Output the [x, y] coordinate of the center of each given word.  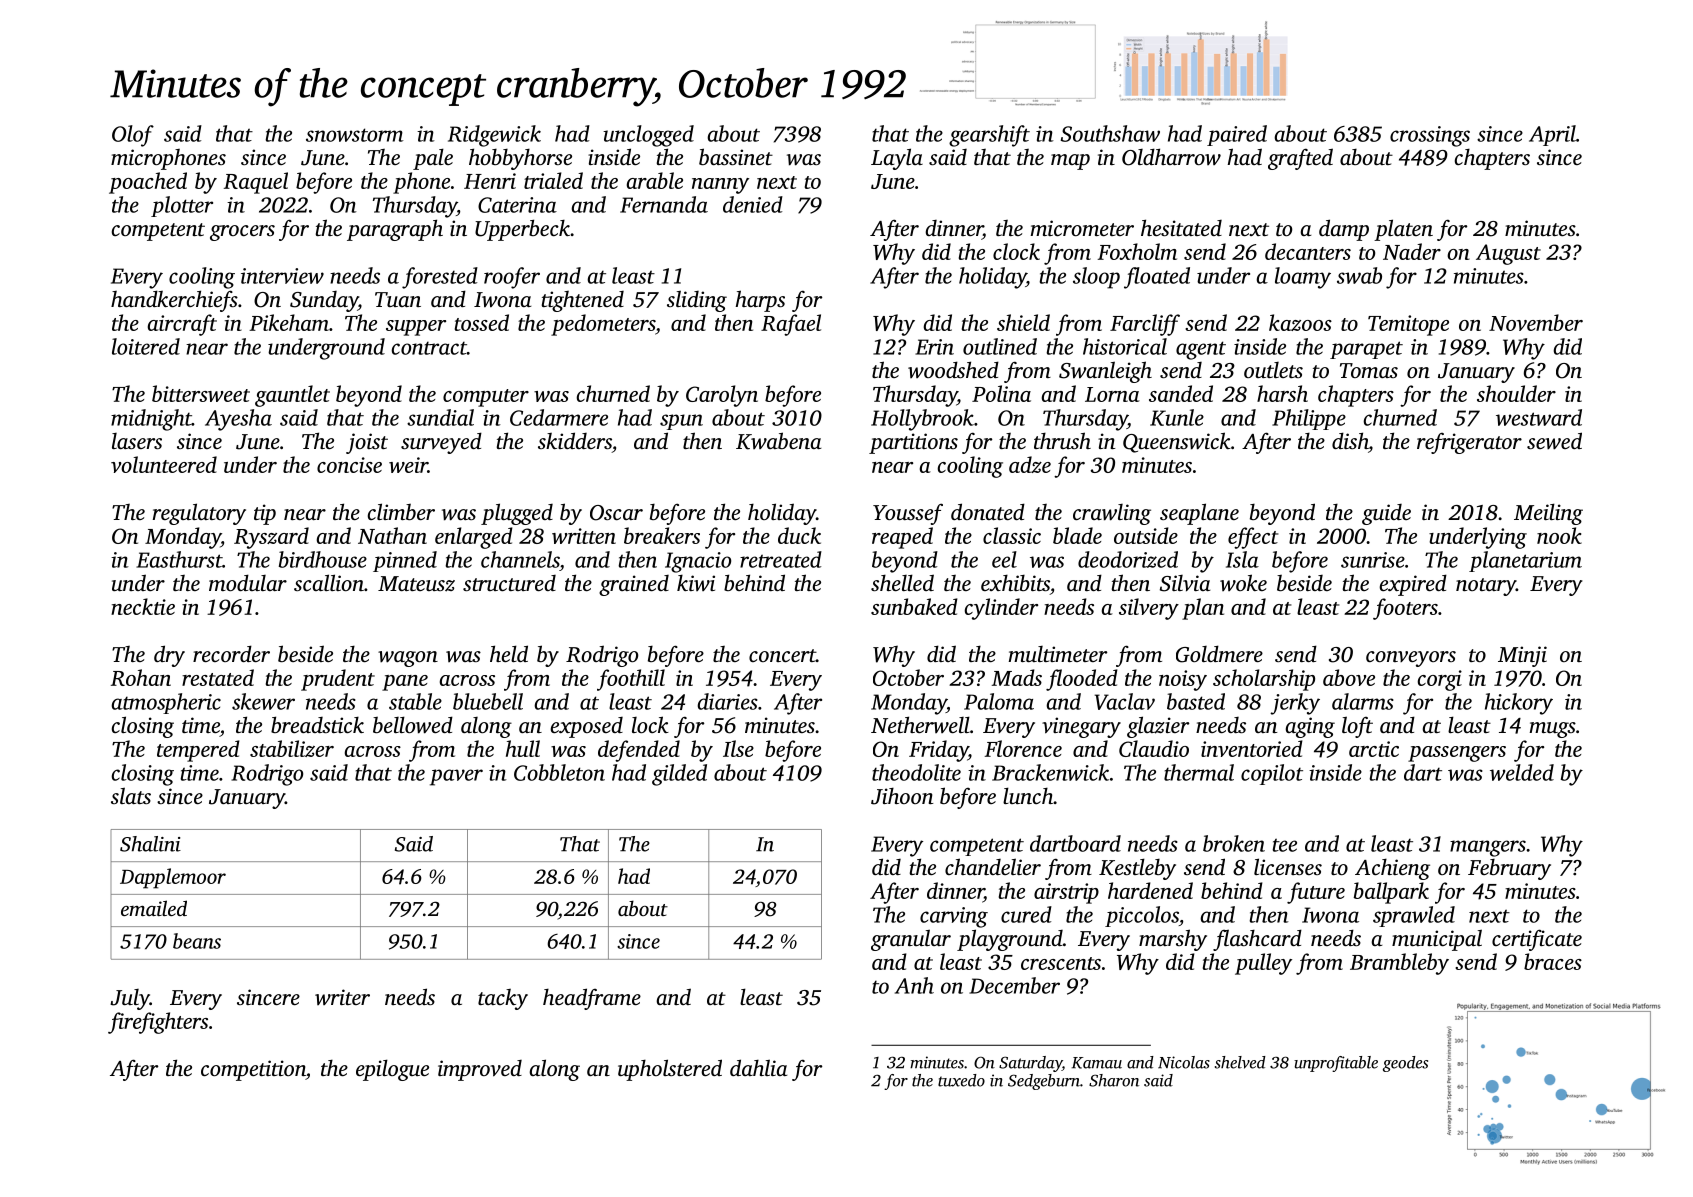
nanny [720, 186]
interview [282, 276]
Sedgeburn [1044, 1082]
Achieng [1392, 869]
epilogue [392, 1070]
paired [1237, 135]
